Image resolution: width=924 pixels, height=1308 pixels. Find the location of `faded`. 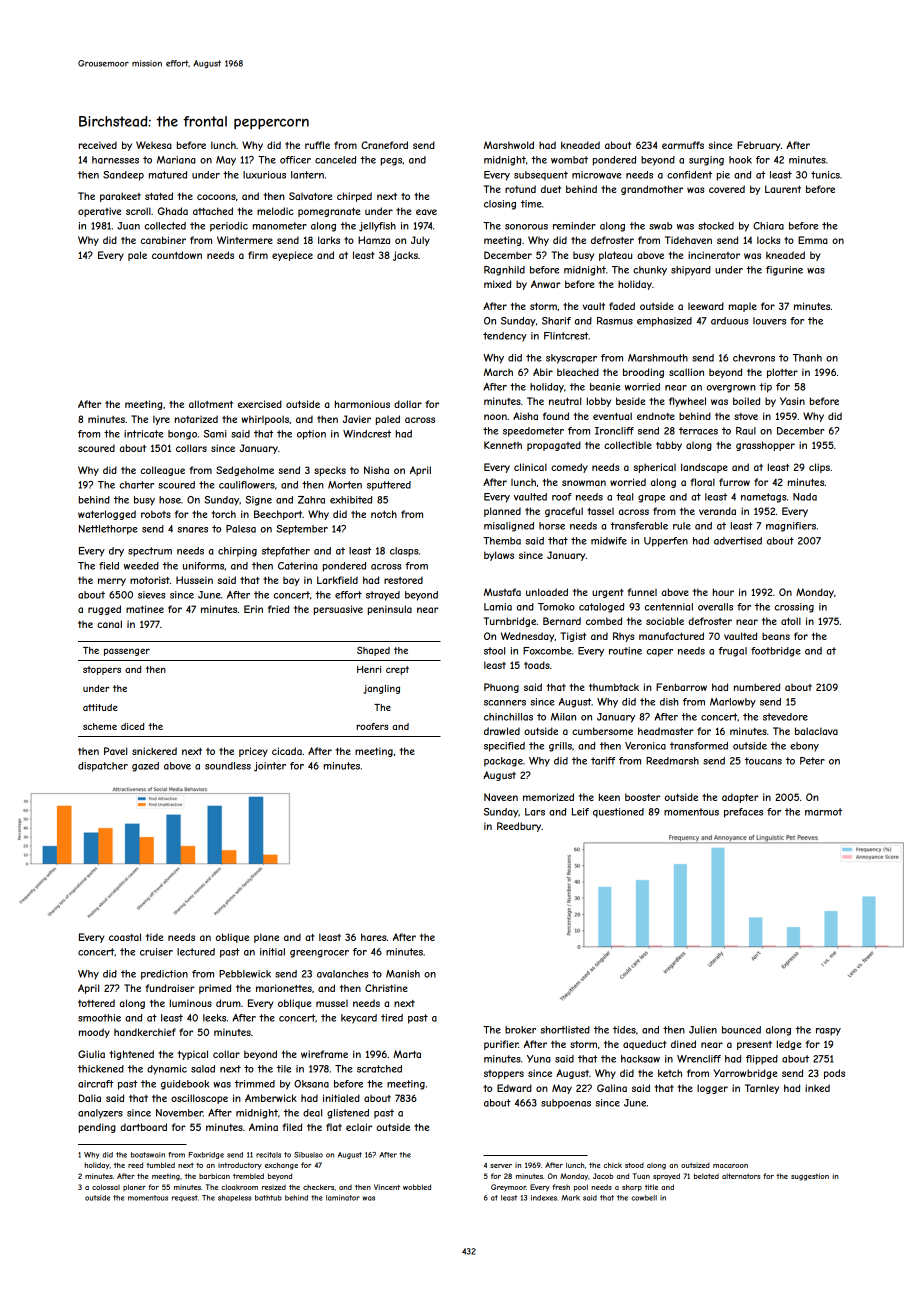

faded is located at coordinates (622, 306).
